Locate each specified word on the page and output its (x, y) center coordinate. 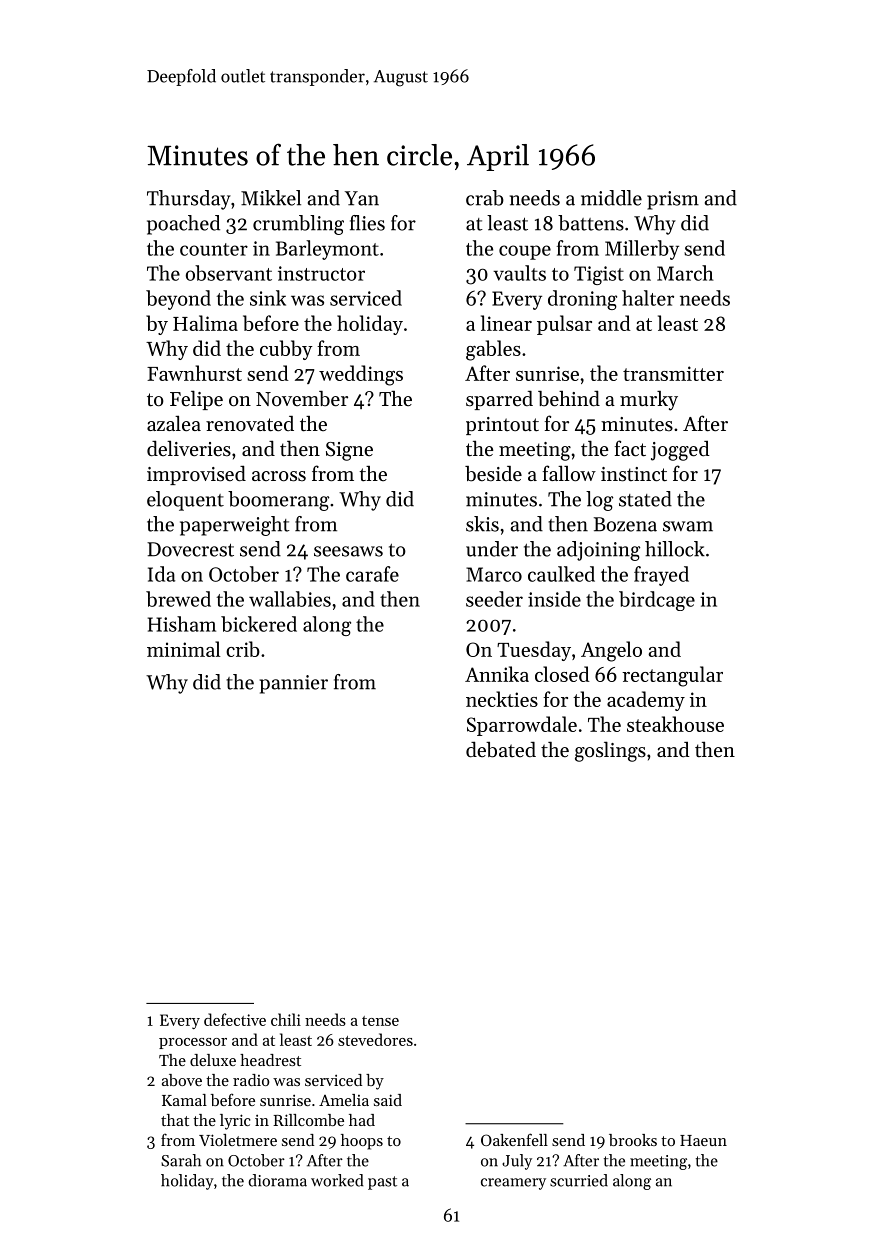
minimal (184, 649)
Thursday (189, 200)
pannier (293, 684)
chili (286, 1019)
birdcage (657, 601)
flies (367, 223)
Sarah (181, 1160)
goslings (610, 751)
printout (502, 426)
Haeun (703, 1140)
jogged (680, 451)
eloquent (185, 501)
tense (380, 1021)
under (492, 549)
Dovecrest (190, 549)
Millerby (642, 250)
